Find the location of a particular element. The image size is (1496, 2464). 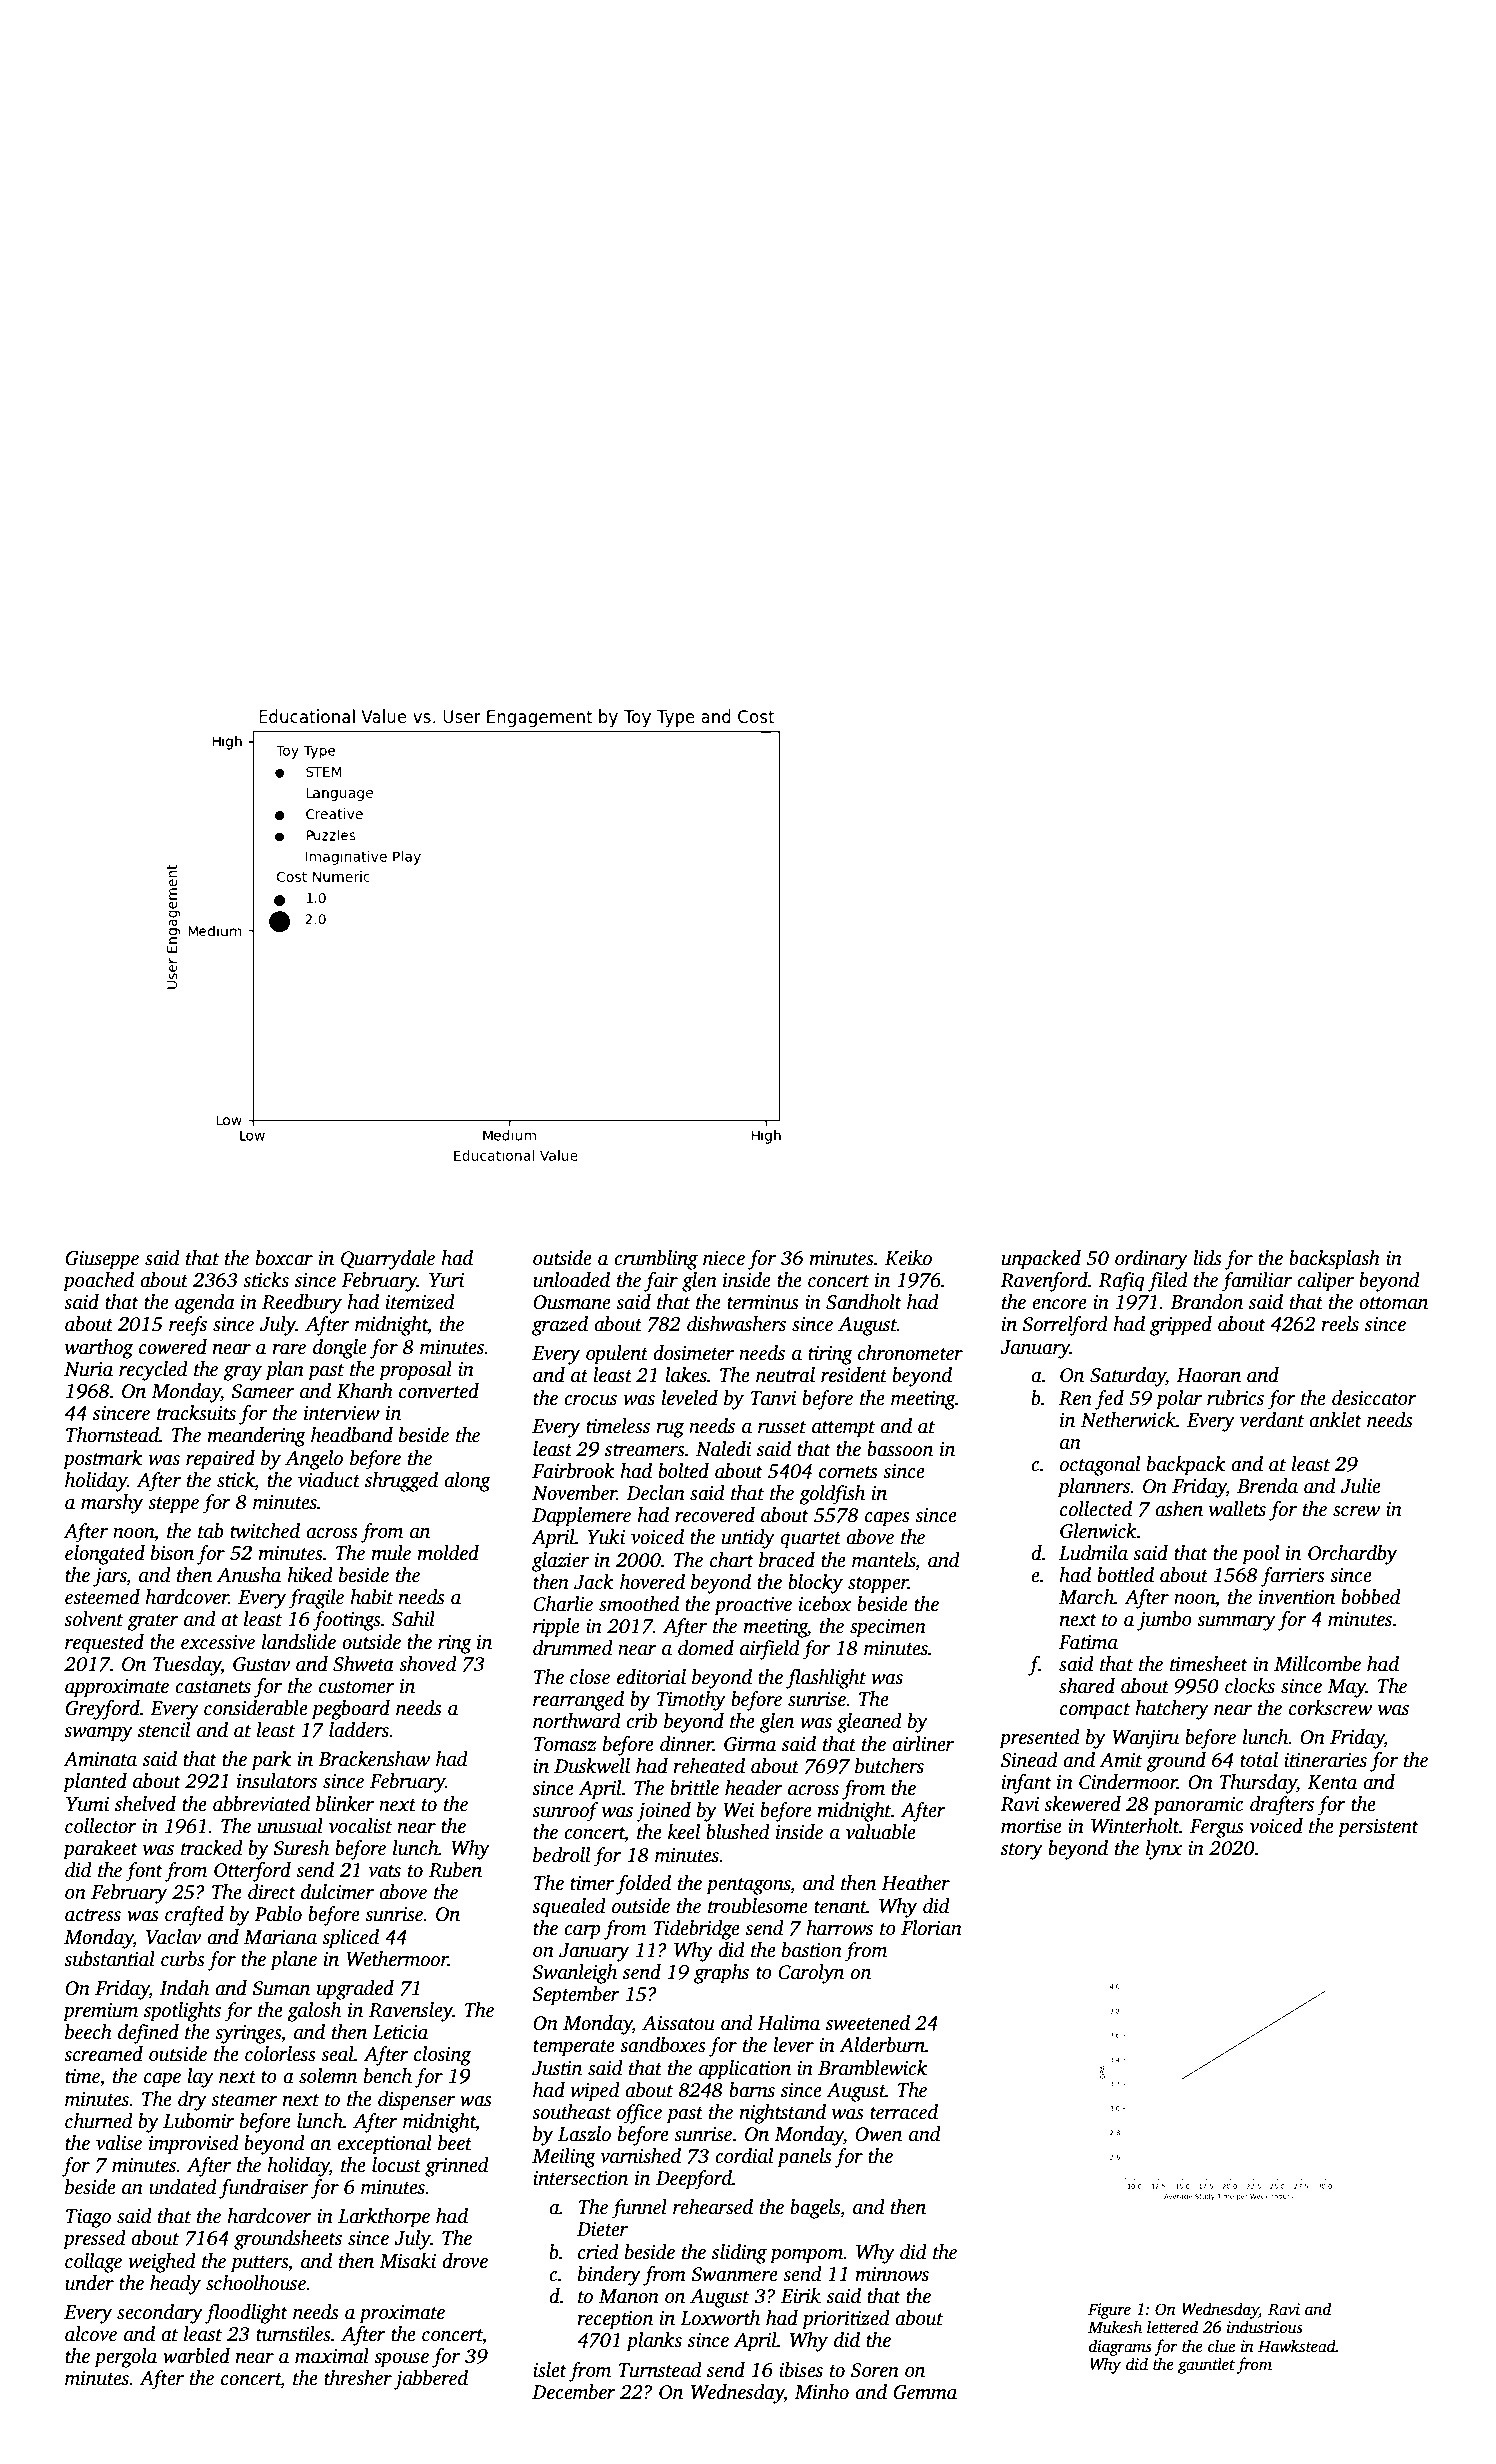

fundraiser is located at coordinates (264, 2189).
